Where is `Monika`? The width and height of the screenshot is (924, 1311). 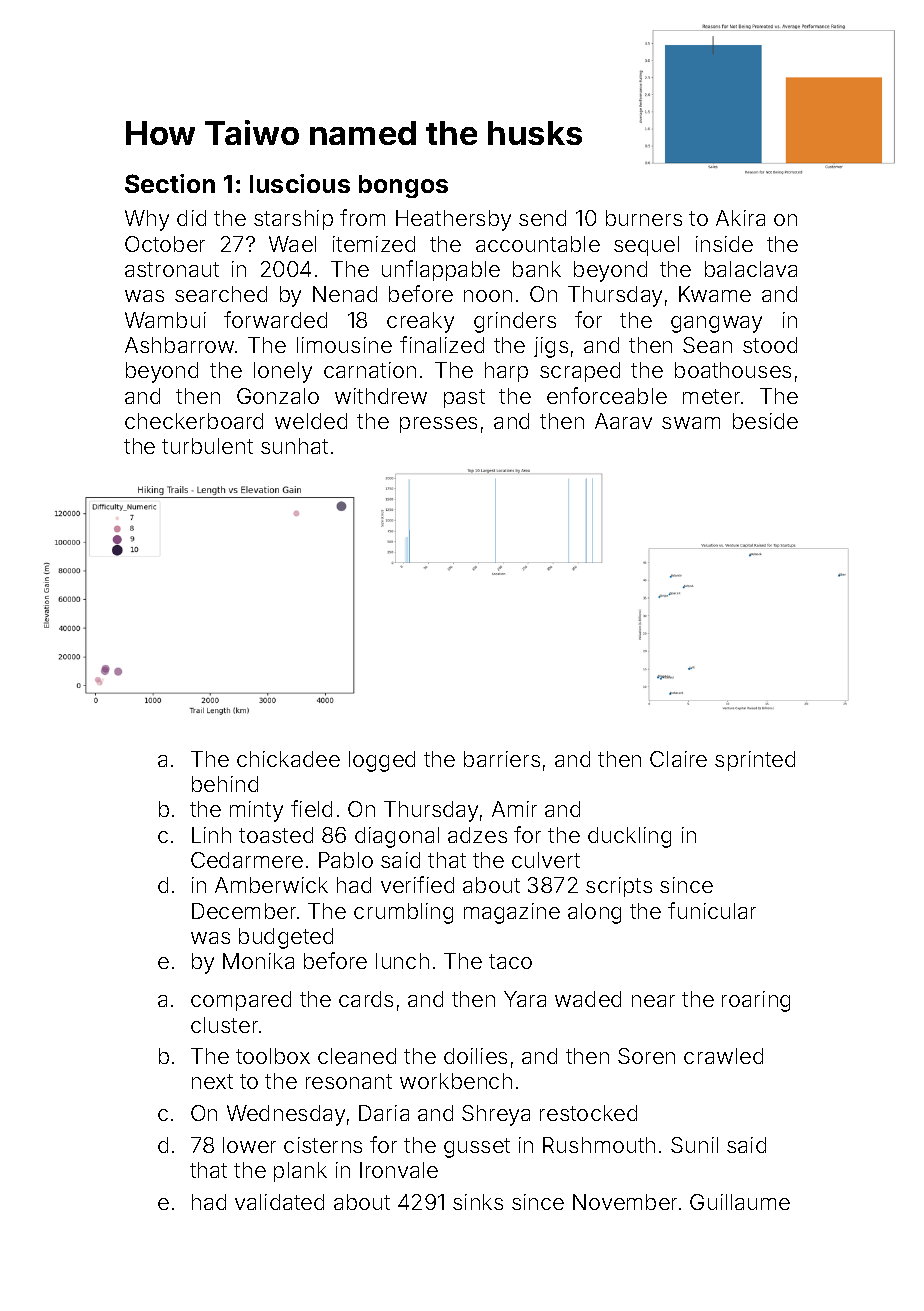
Monika is located at coordinates (258, 961).
